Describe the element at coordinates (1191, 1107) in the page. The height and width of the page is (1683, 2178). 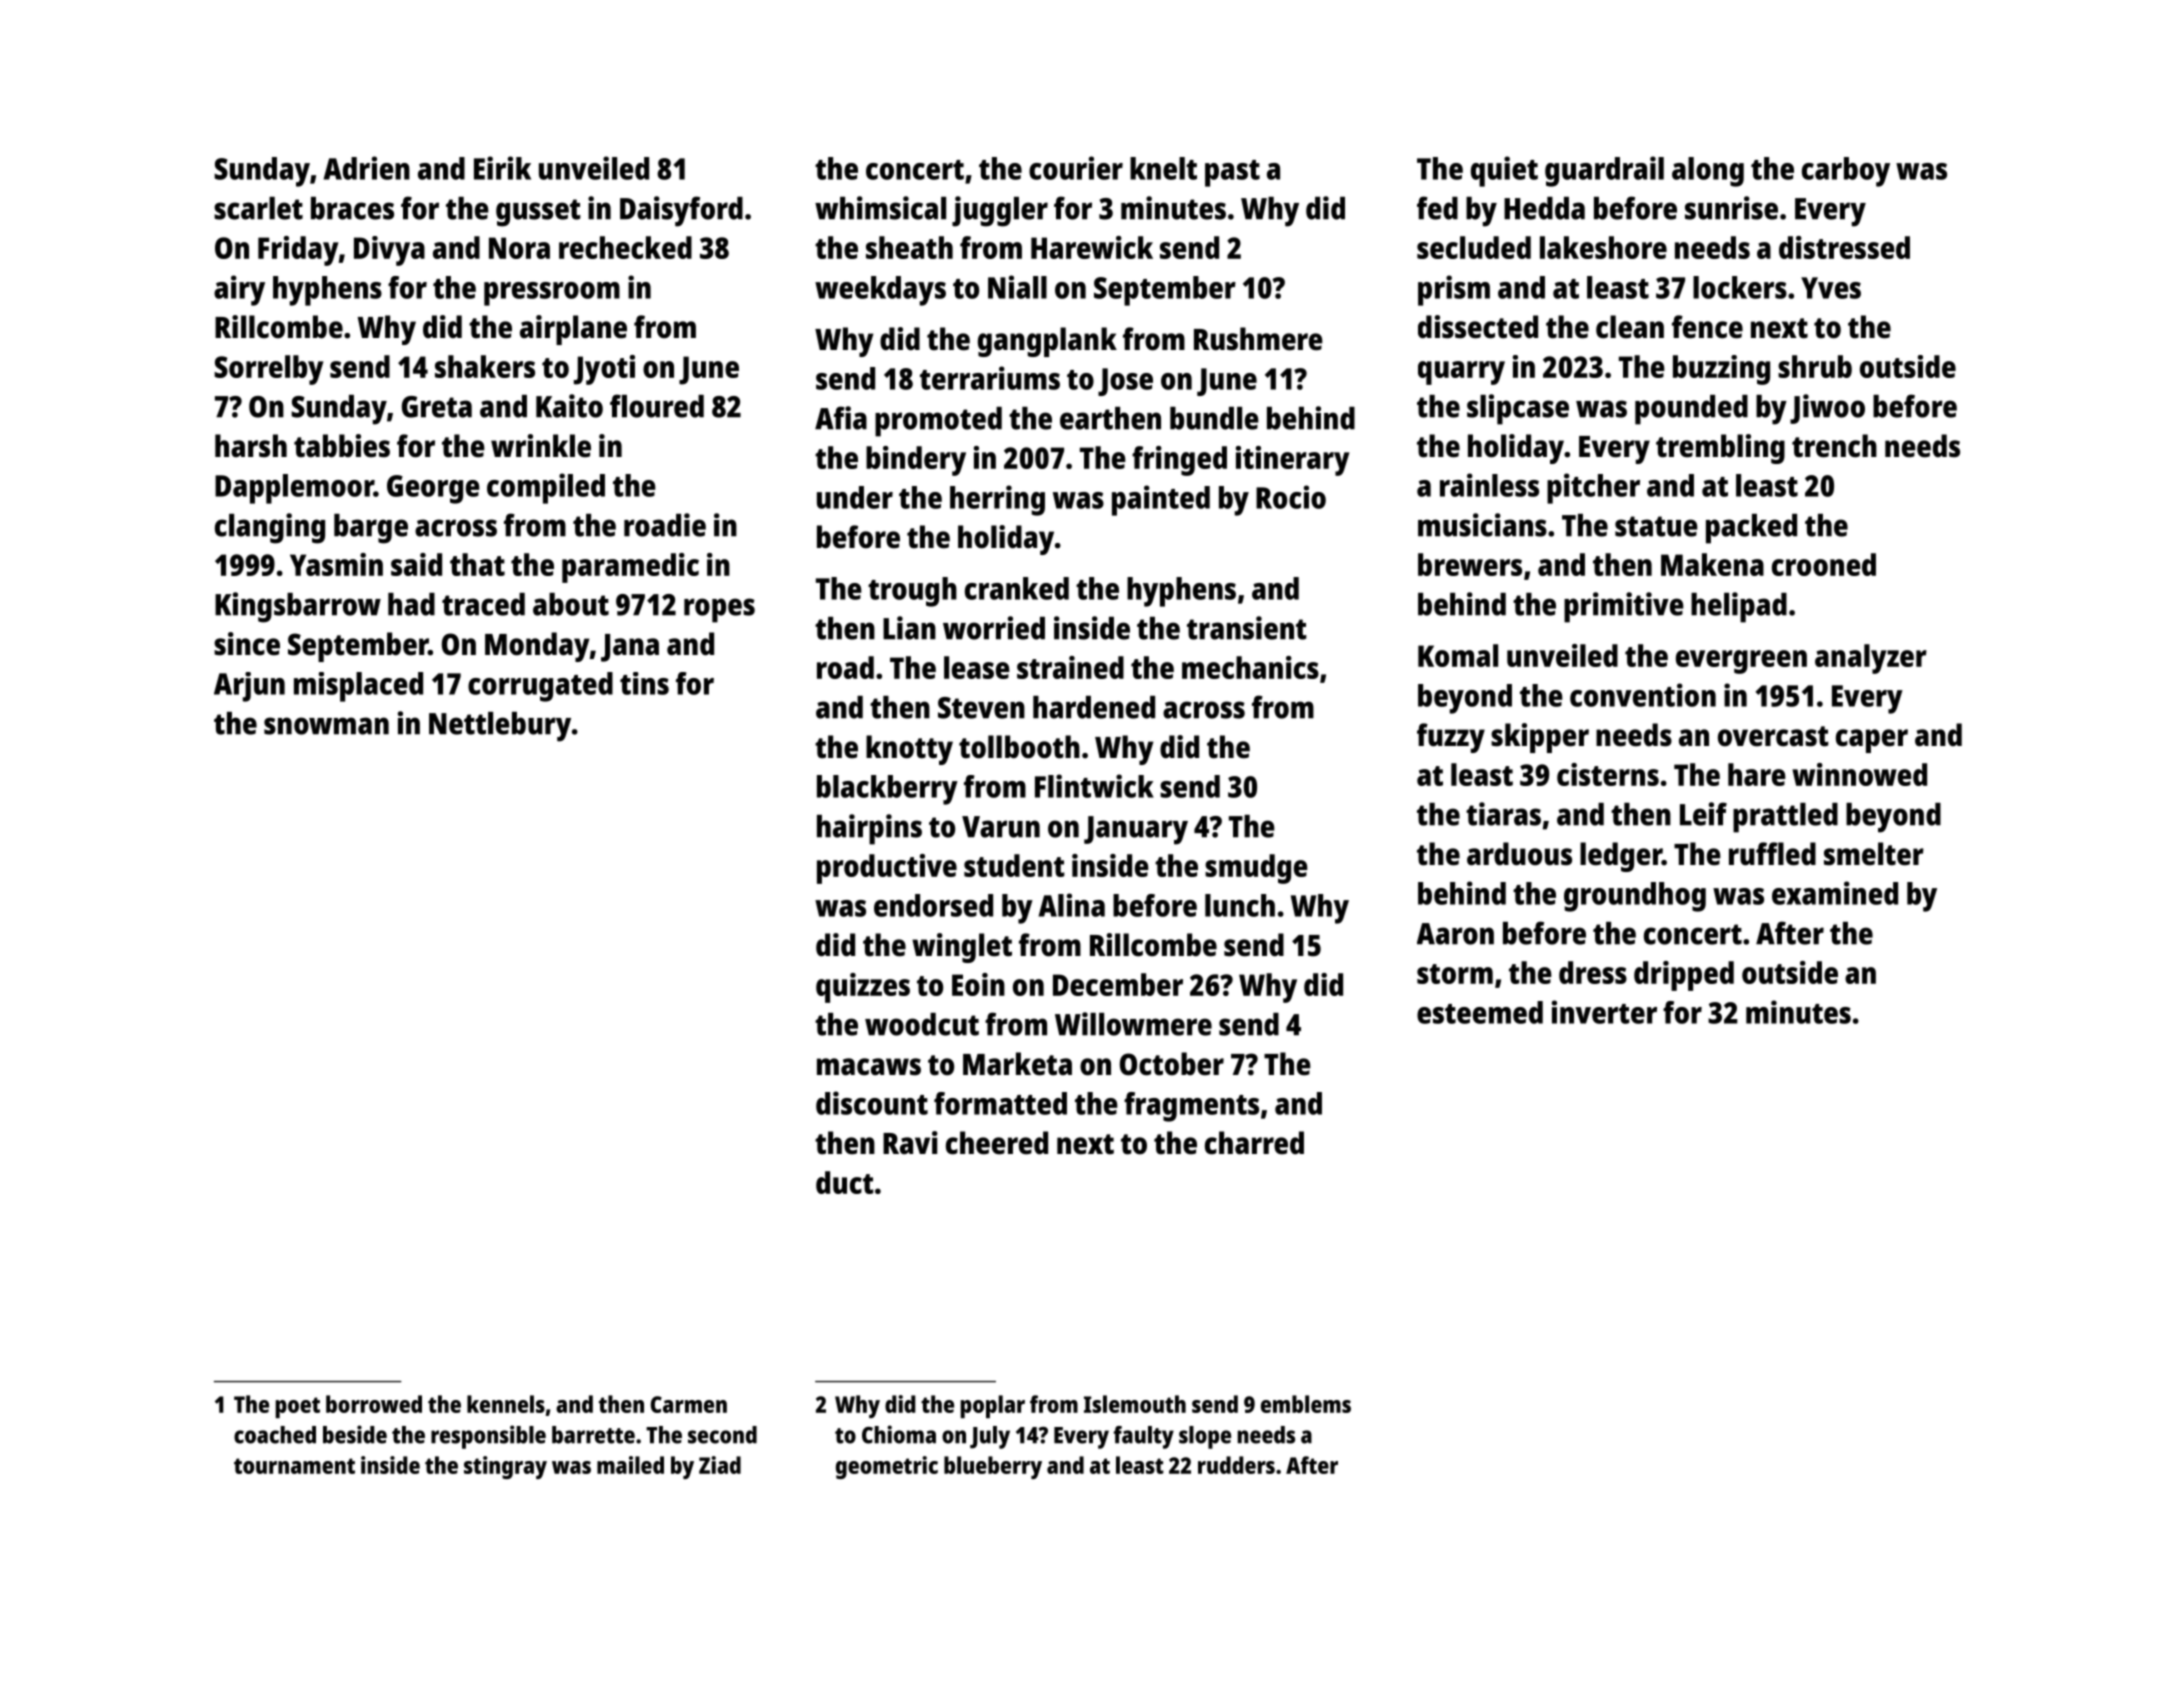
I see `fragments` at that location.
